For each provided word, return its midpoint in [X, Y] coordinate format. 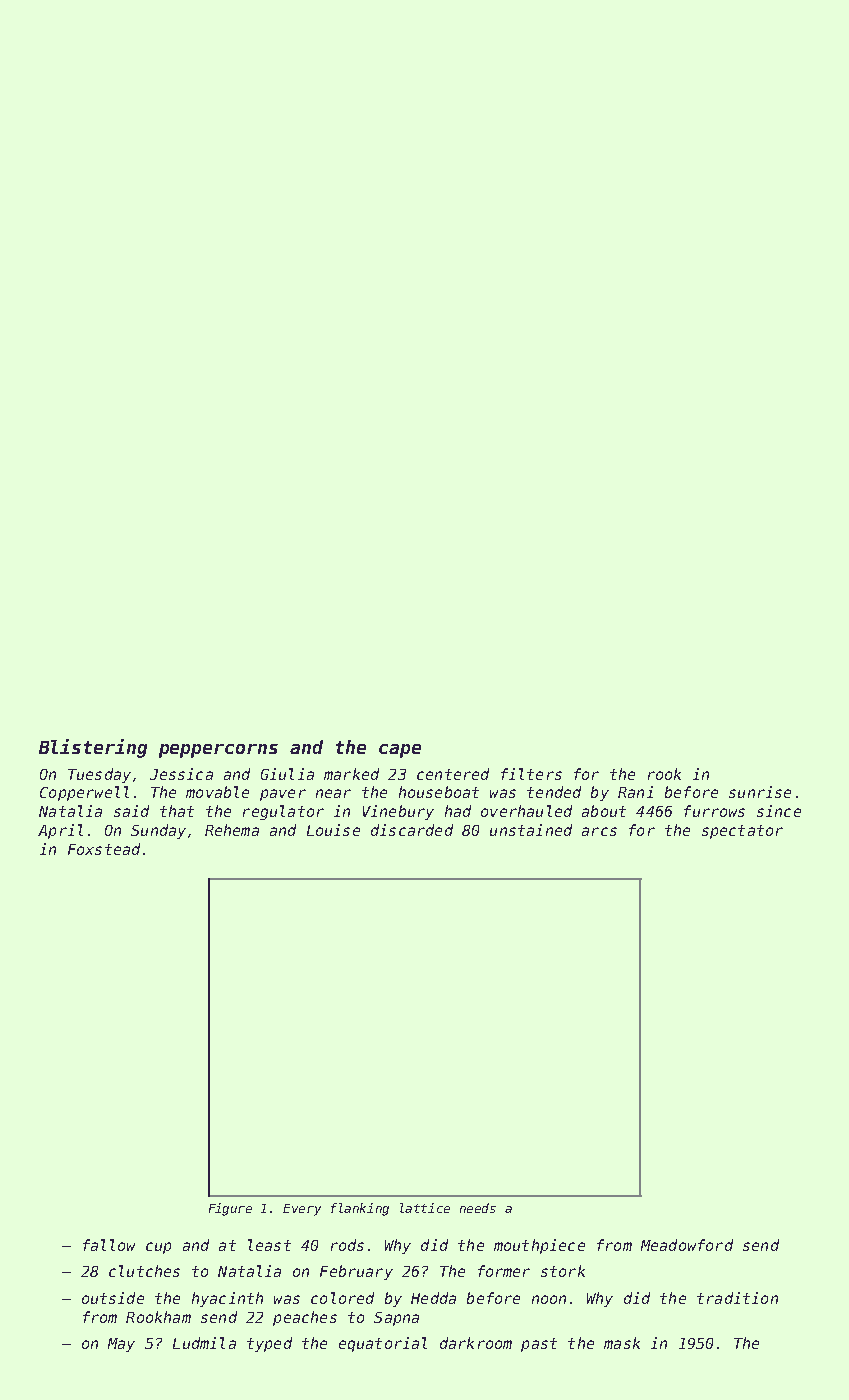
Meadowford [687, 1245]
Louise [333, 830]
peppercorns [218, 751]
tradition [737, 1298]
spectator [742, 832]
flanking [360, 1209]
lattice [425, 1208]
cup [158, 1248]
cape [400, 751]
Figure [230, 1209]
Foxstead [104, 849]
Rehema [232, 830]
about [604, 811]
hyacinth [227, 1299]
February [356, 1272]
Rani [635, 792]
